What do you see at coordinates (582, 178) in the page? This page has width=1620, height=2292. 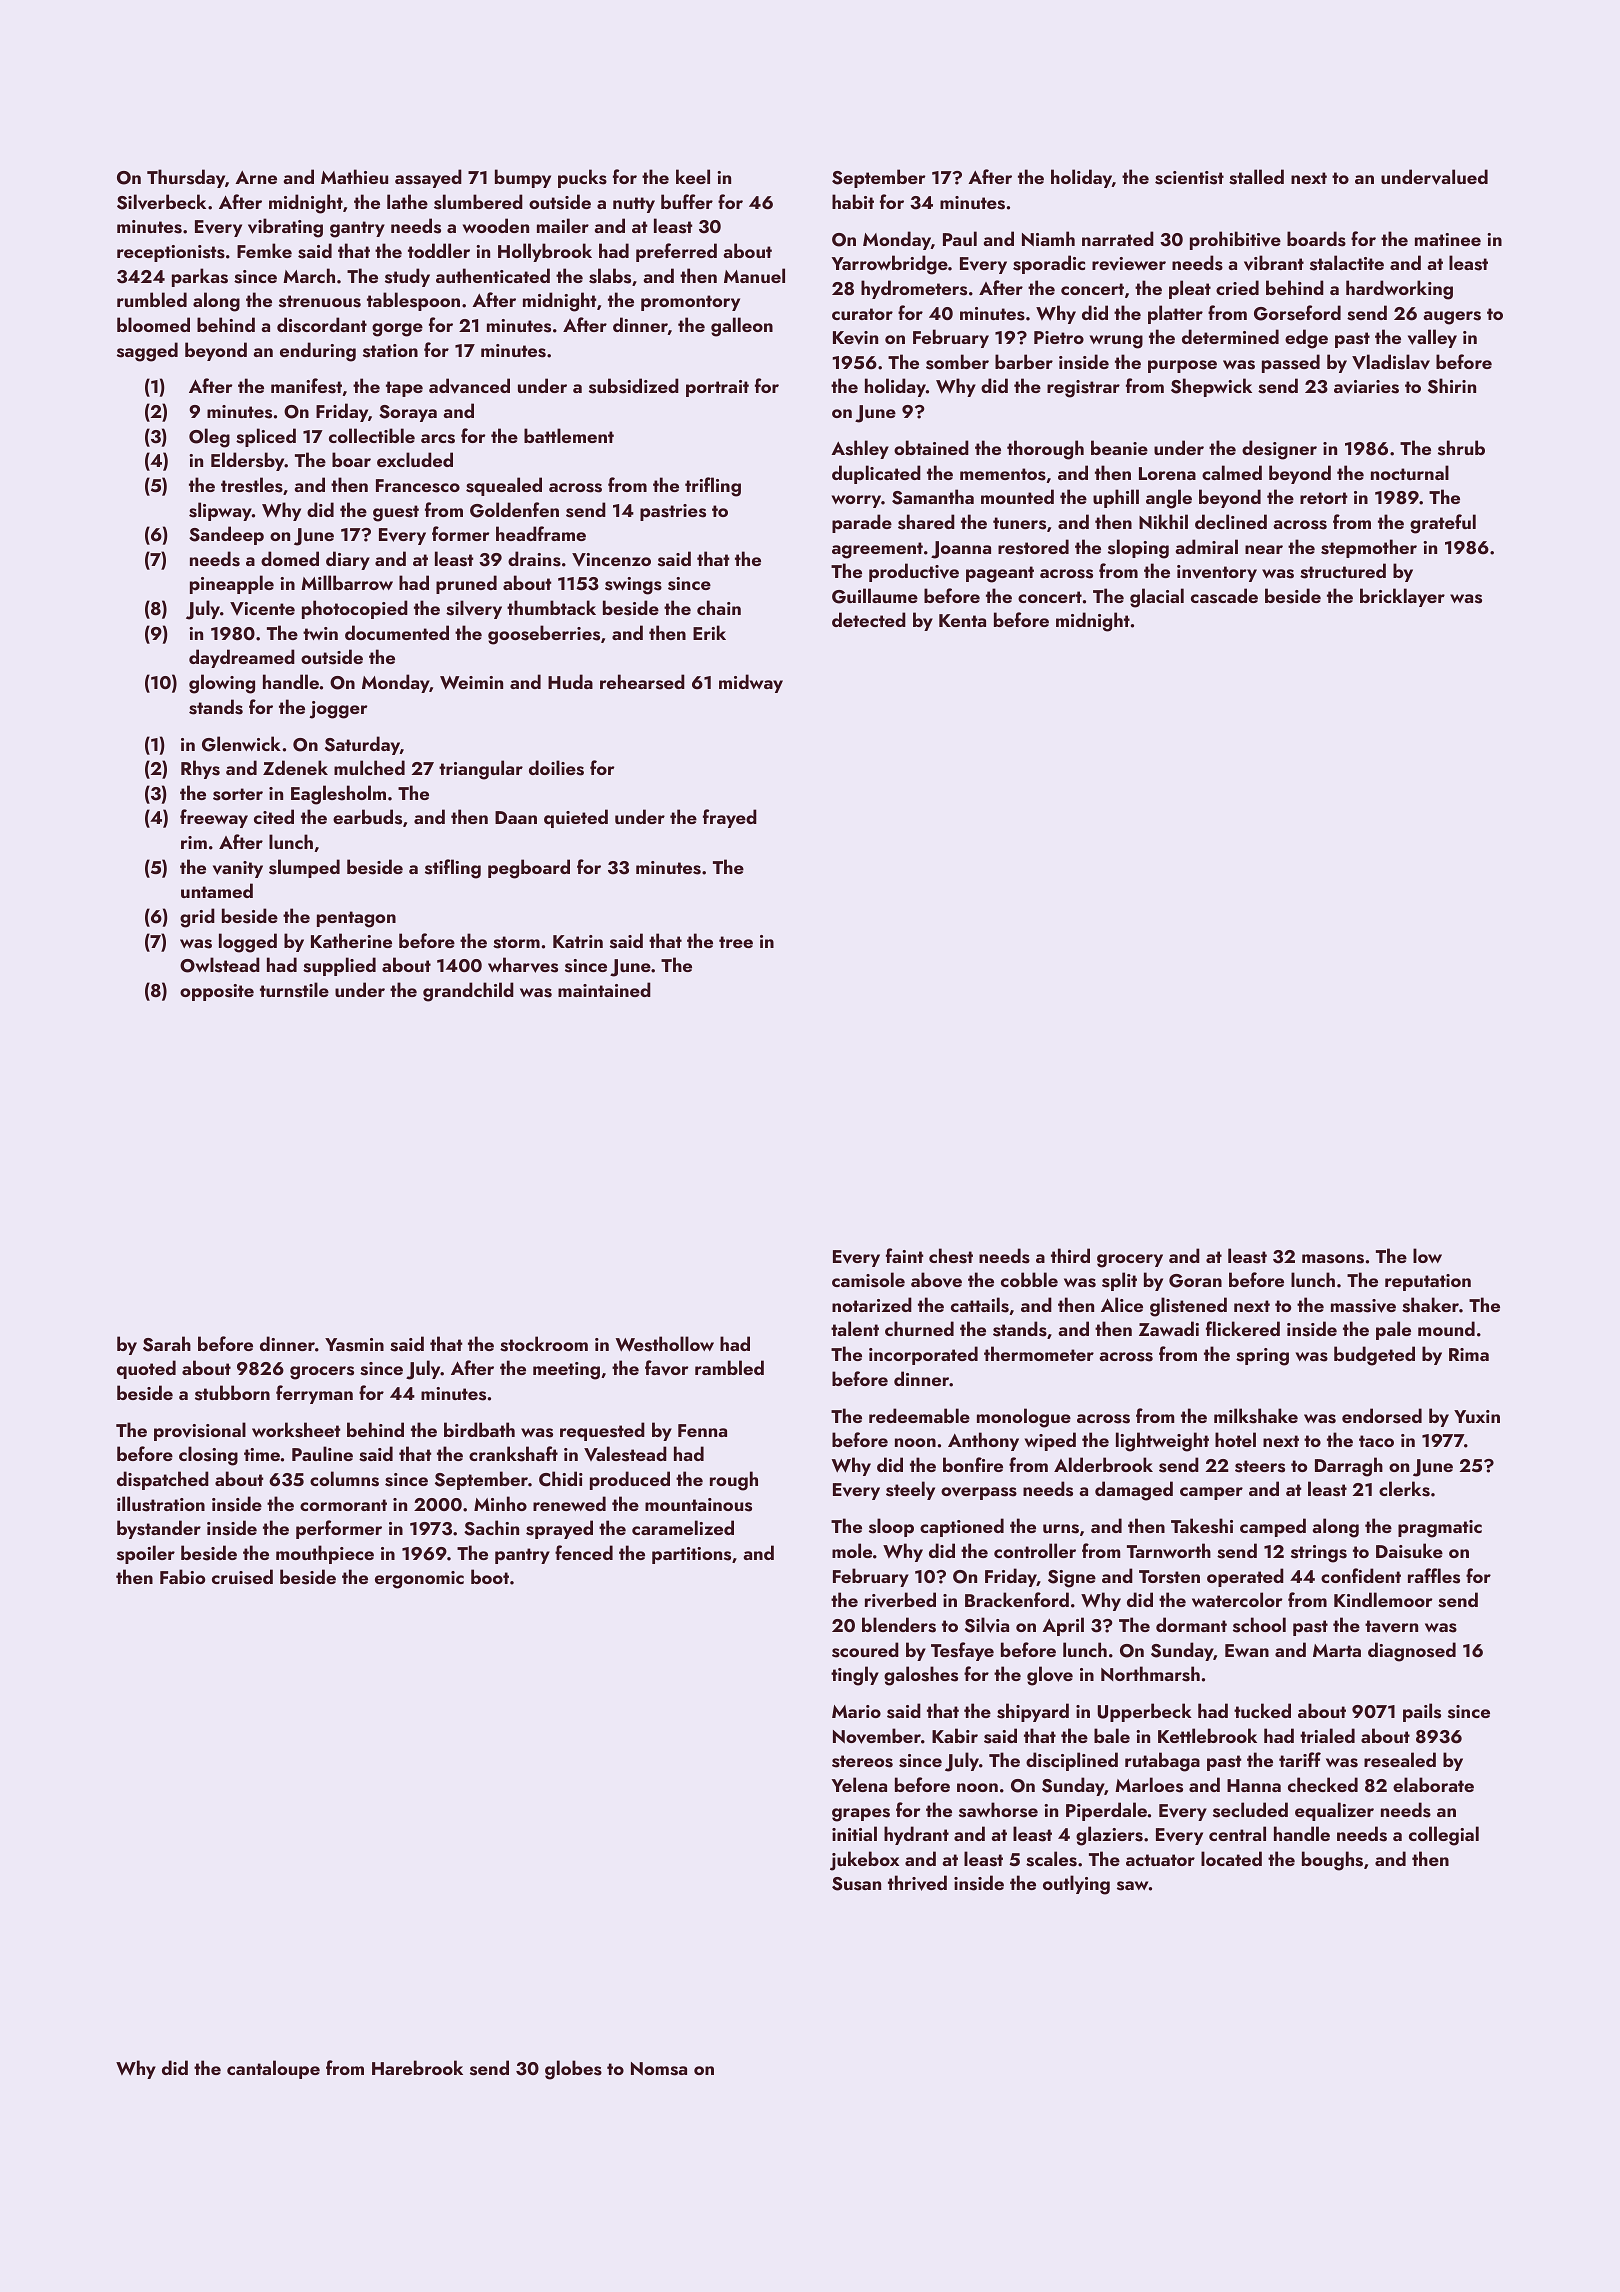 I see `pucks` at bounding box center [582, 178].
